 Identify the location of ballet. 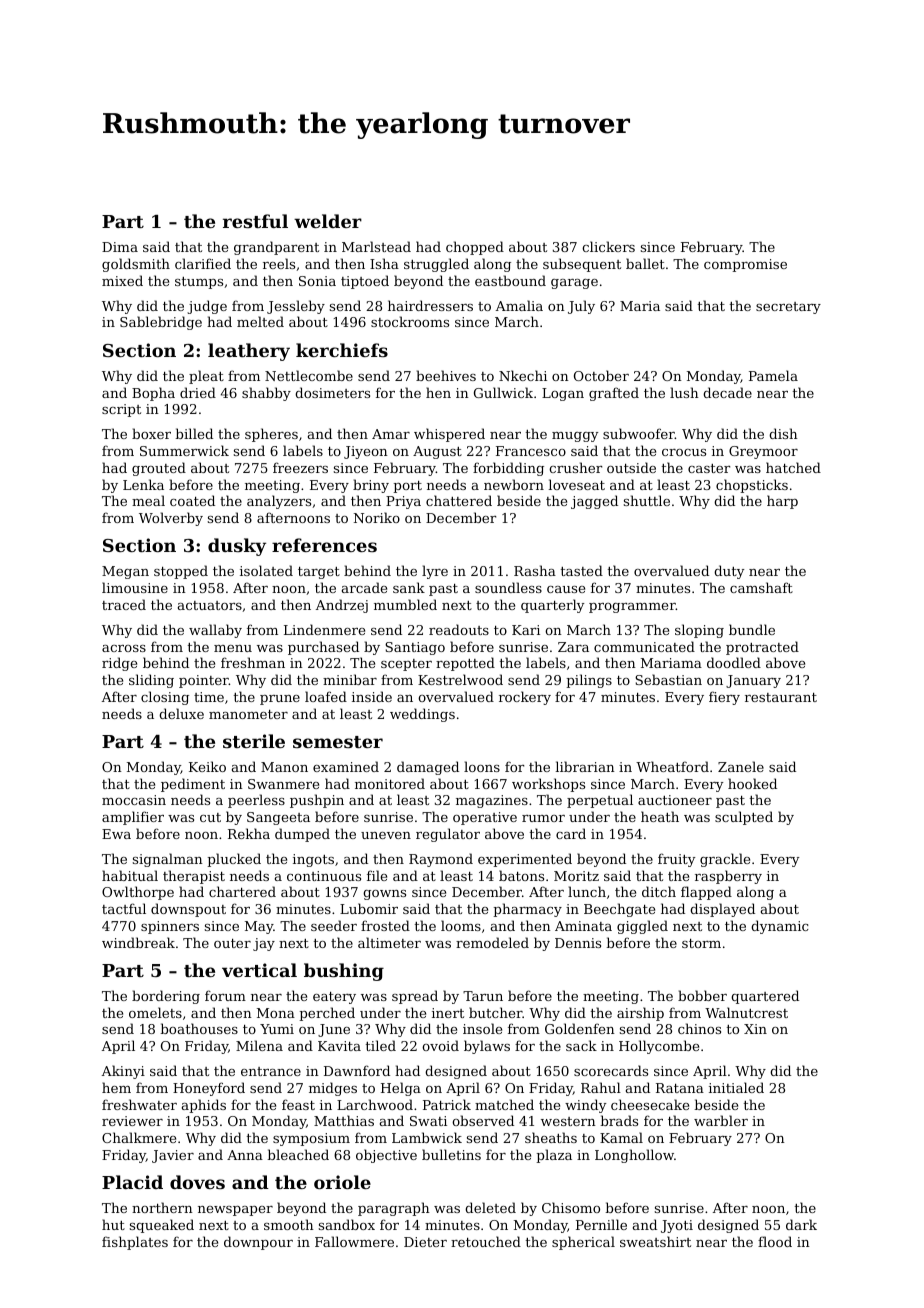
(645, 263).
